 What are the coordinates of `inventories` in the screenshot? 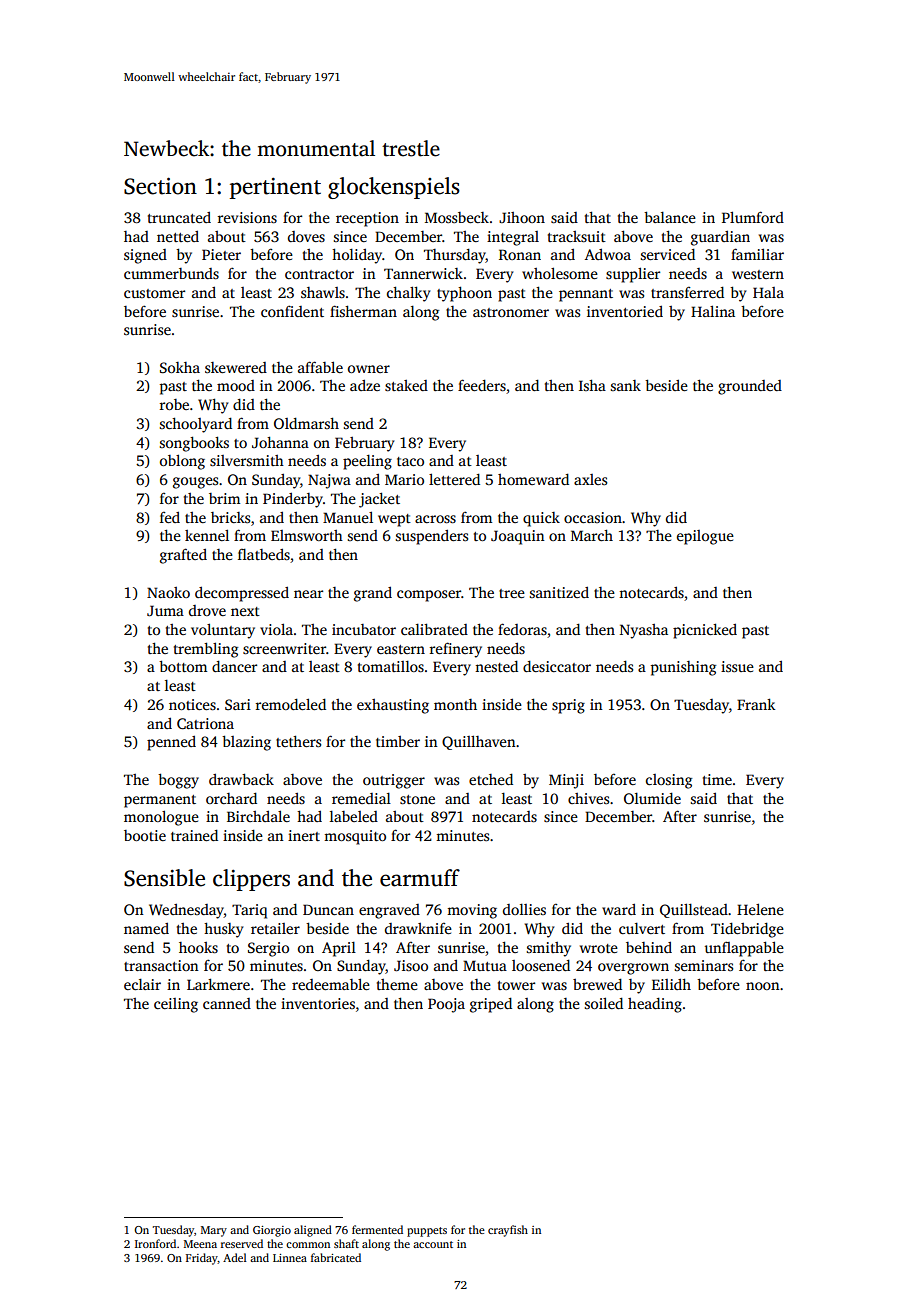 It's located at (318, 1003).
